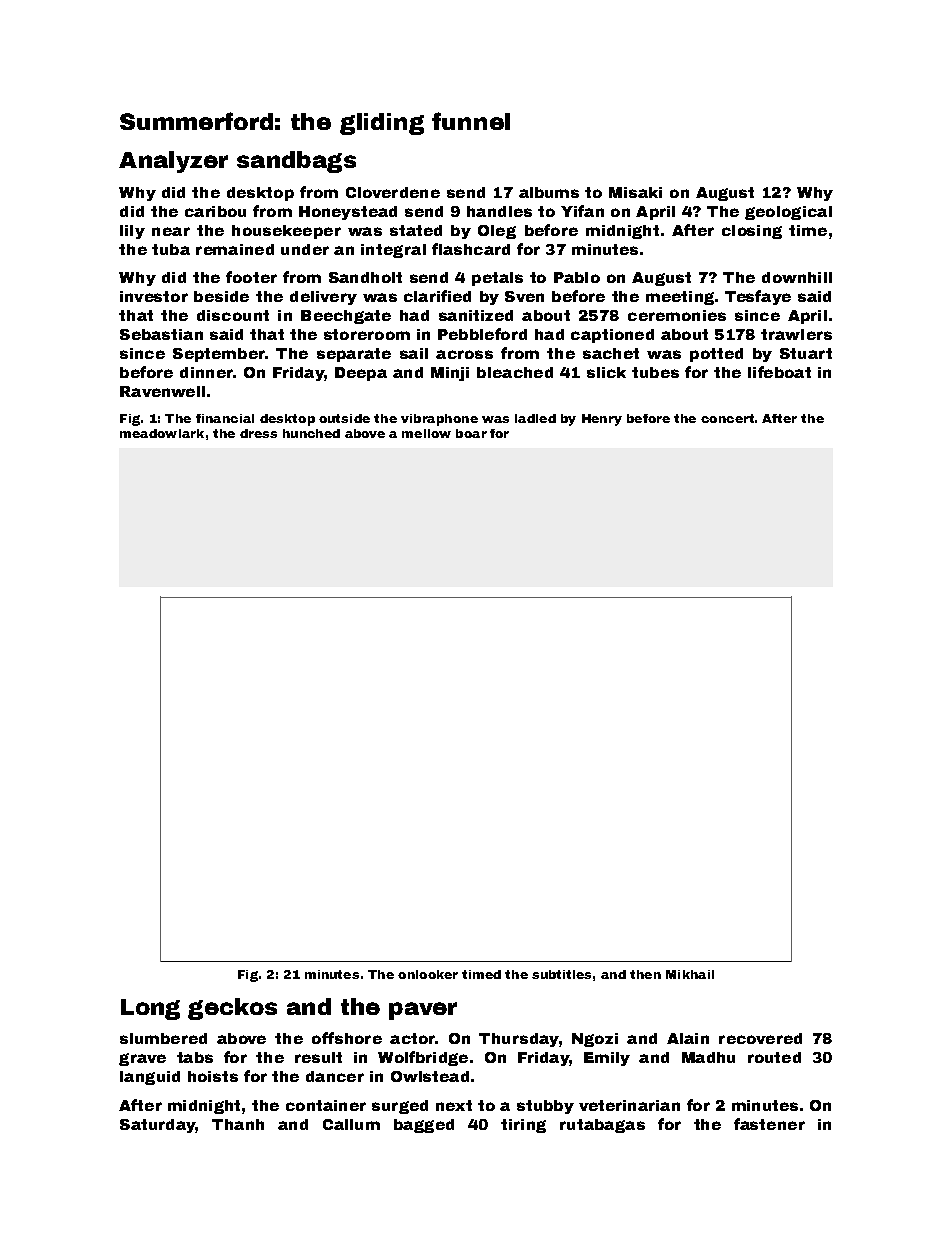 The image size is (952, 1233). Describe the element at coordinates (311, 433) in the screenshot. I see `hunched` at that location.
